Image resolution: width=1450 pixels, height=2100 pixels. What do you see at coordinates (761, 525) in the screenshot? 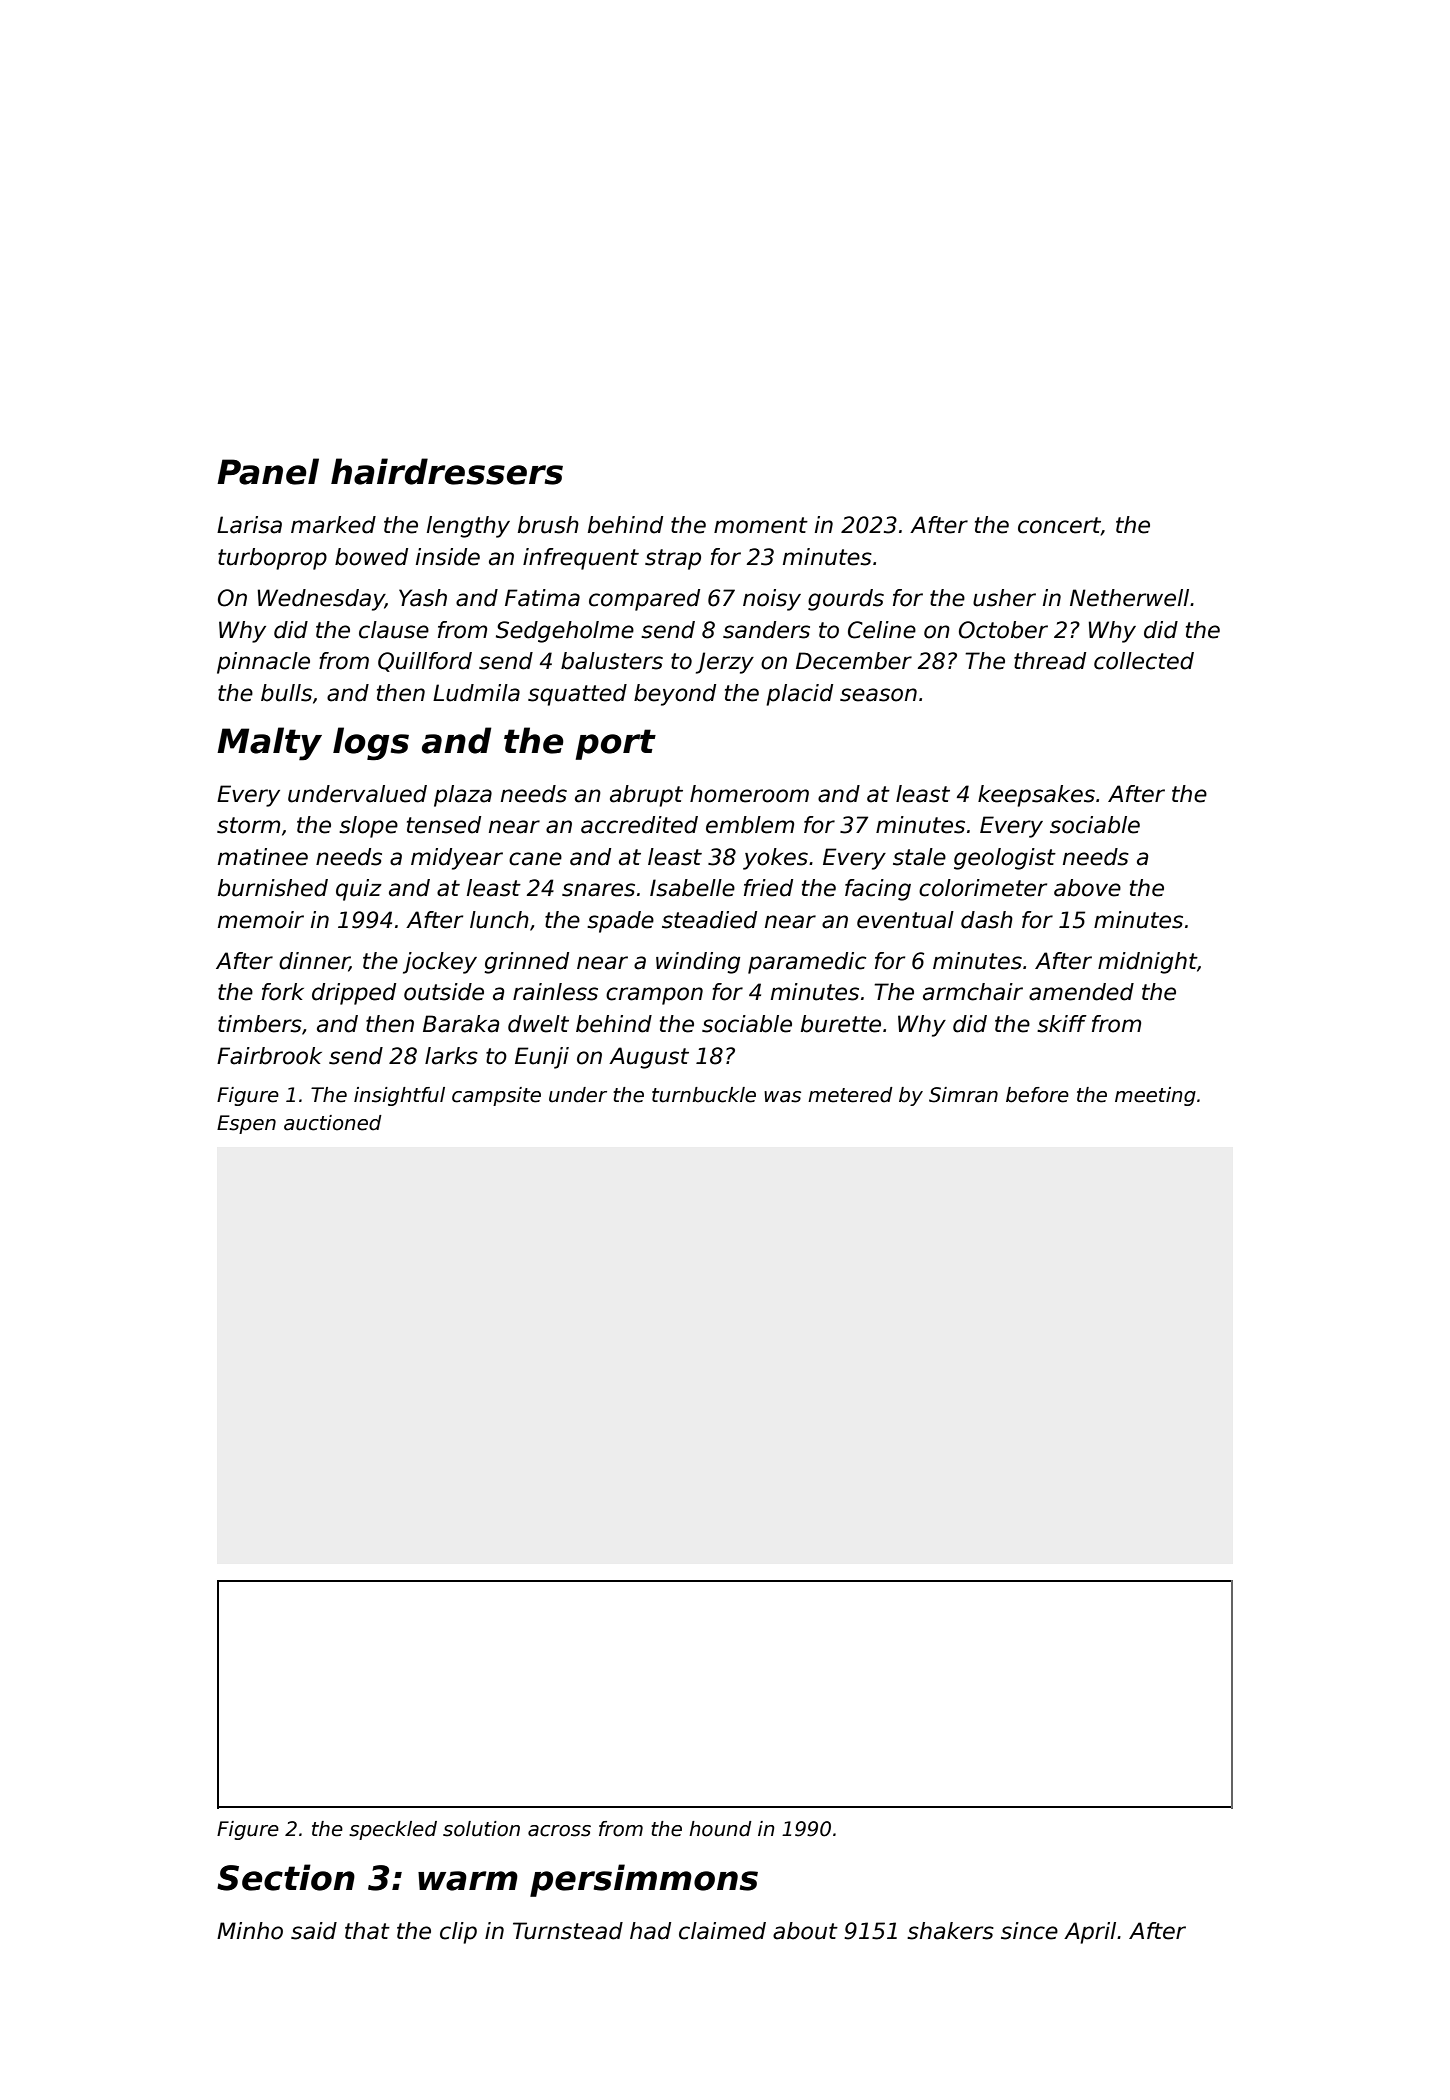
I see `moment` at bounding box center [761, 525].
